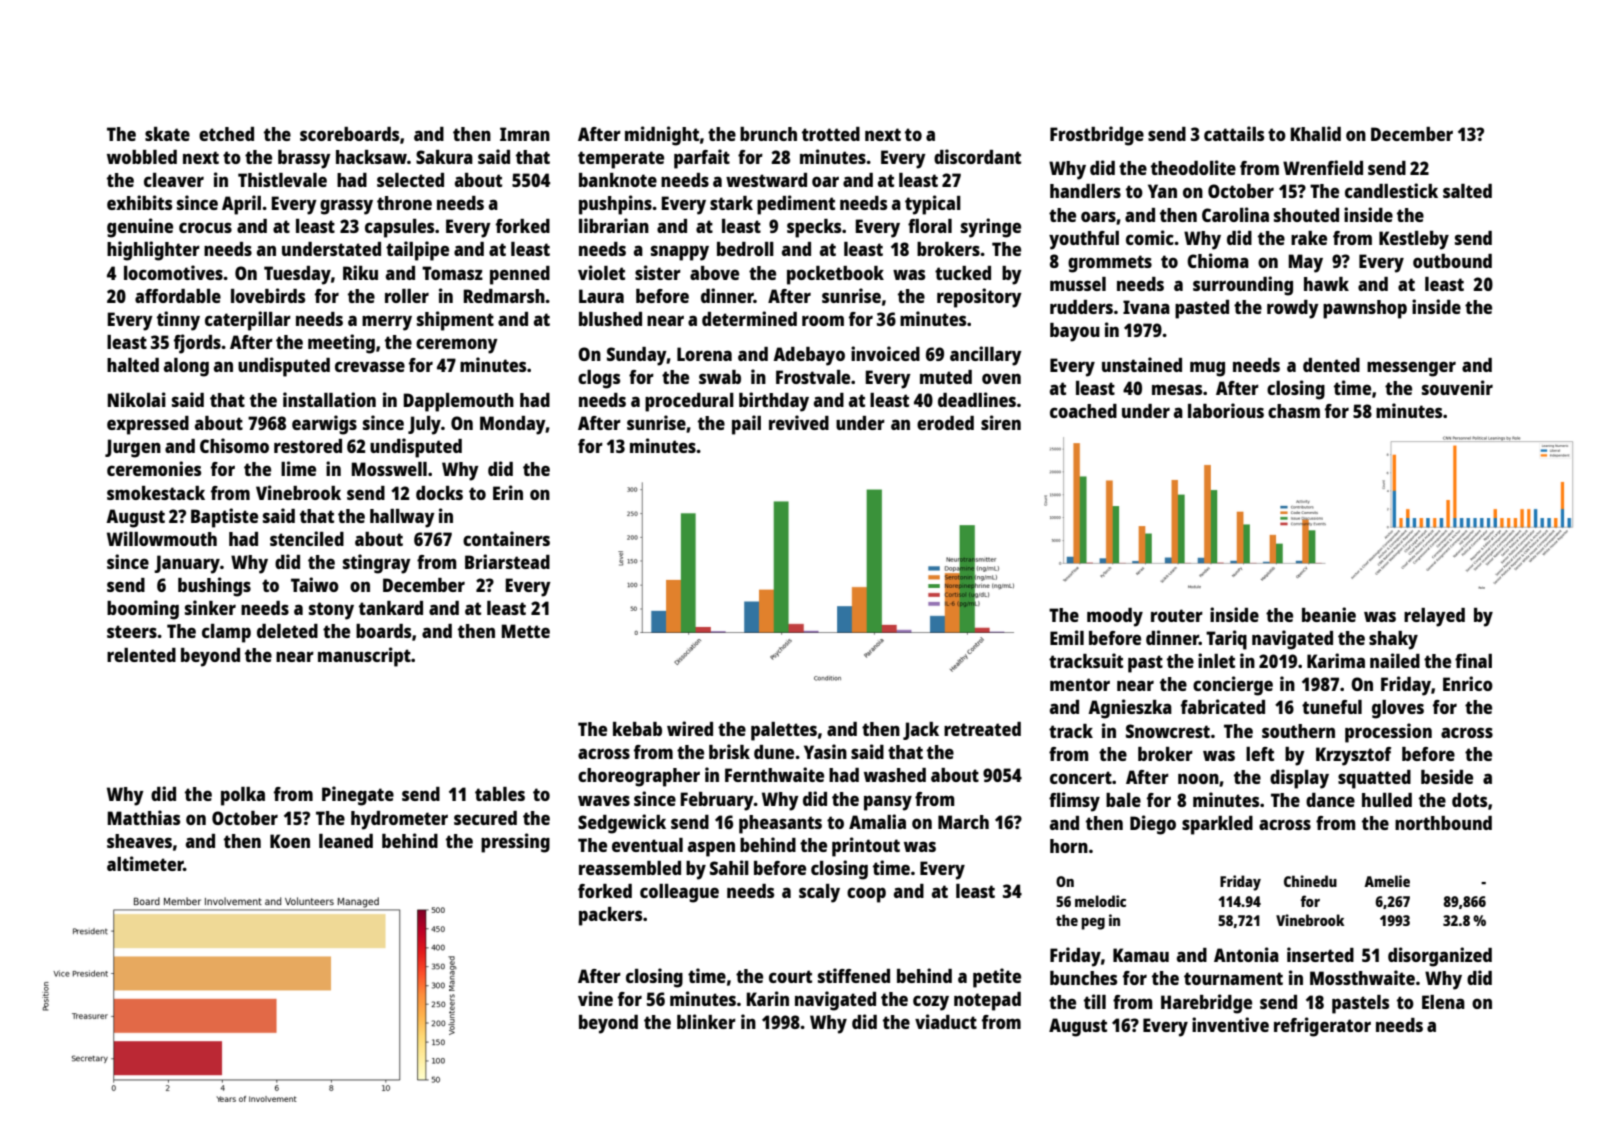  I want to click on pushpins, so click(615, 205).
